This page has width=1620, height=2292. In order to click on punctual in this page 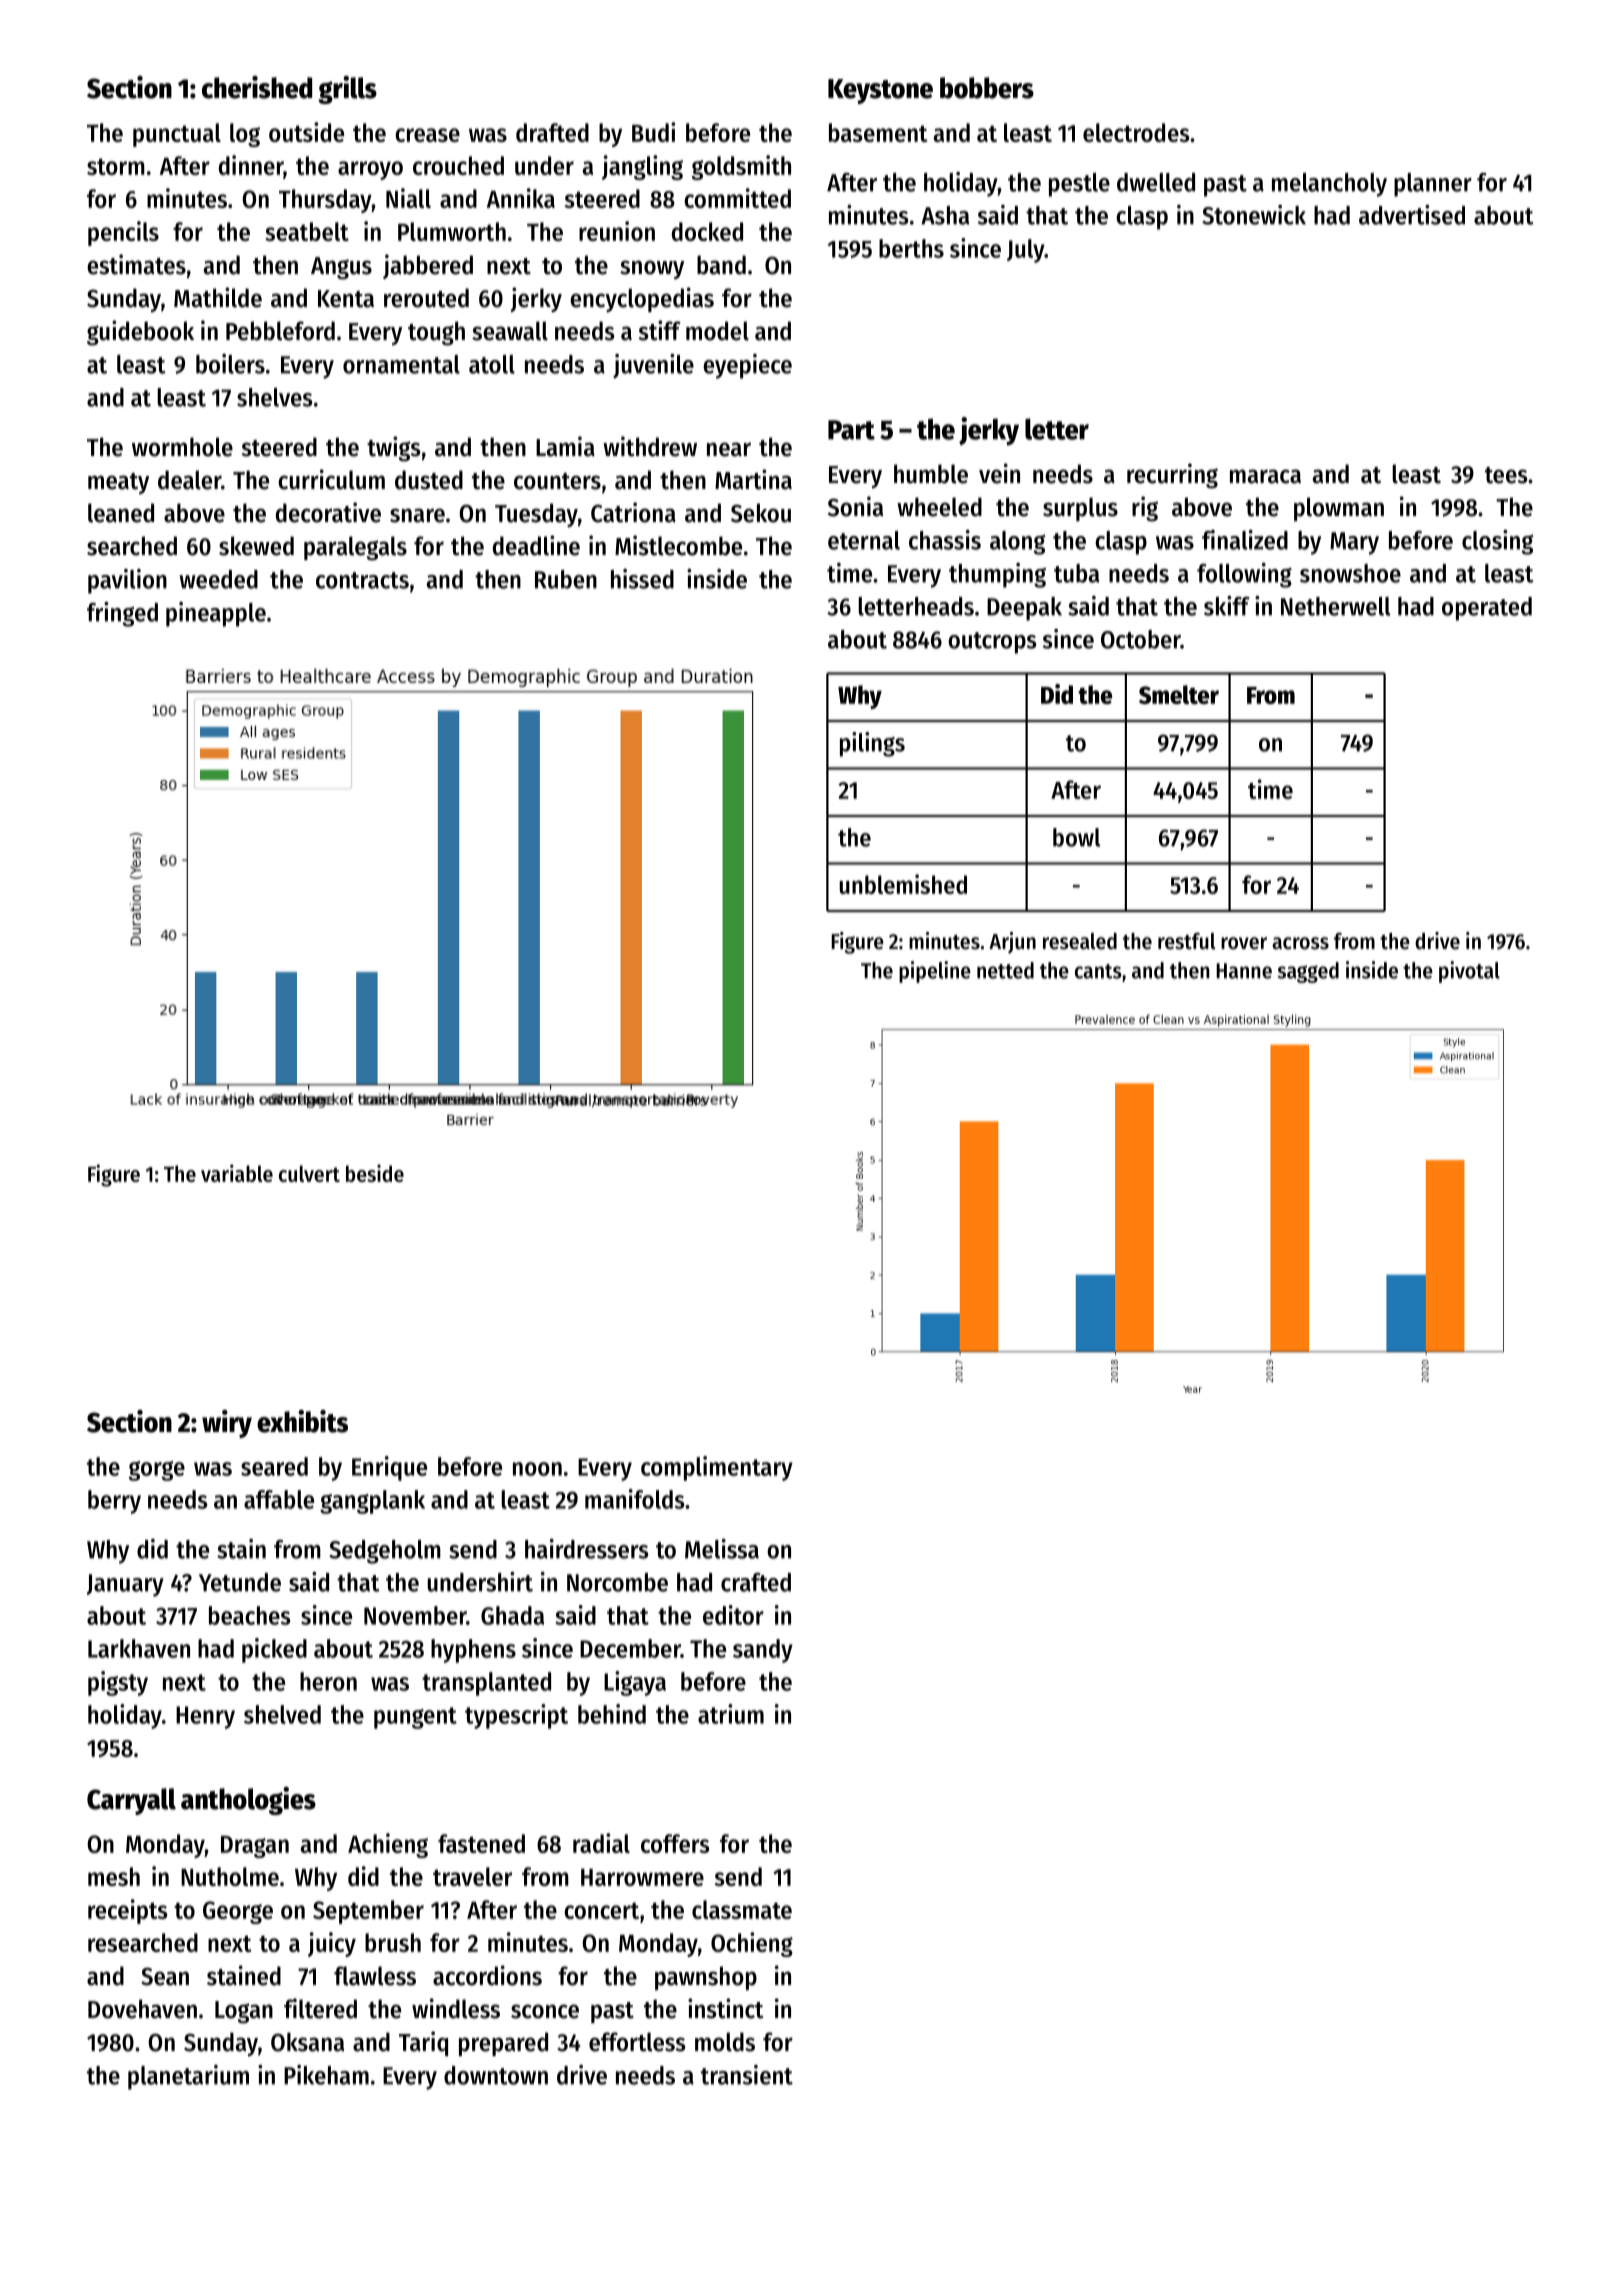, I will do `click(177, 135)`.
